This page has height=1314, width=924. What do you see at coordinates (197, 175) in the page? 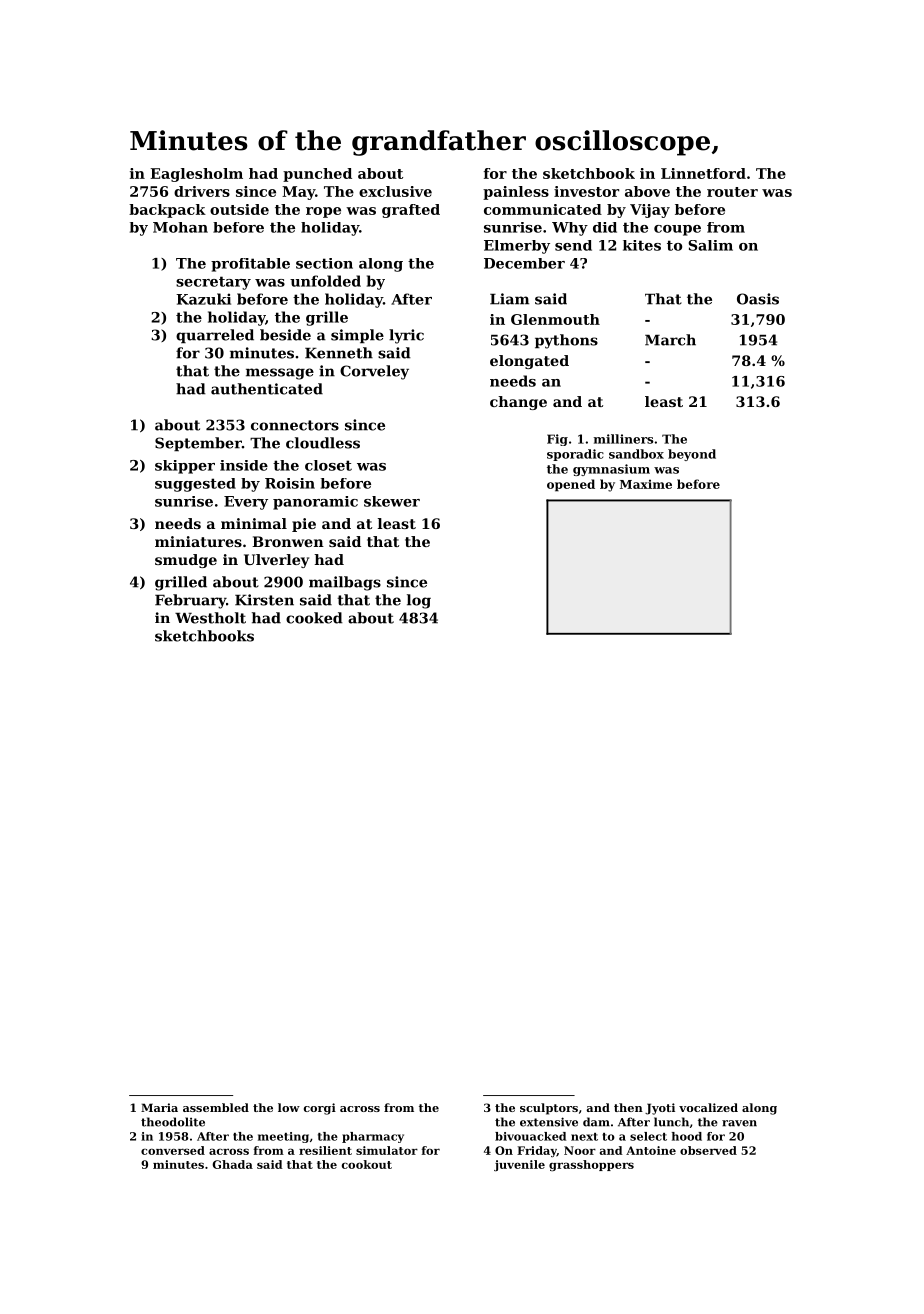
I see `Eaglesholm` at bounding box center [197, 175].
